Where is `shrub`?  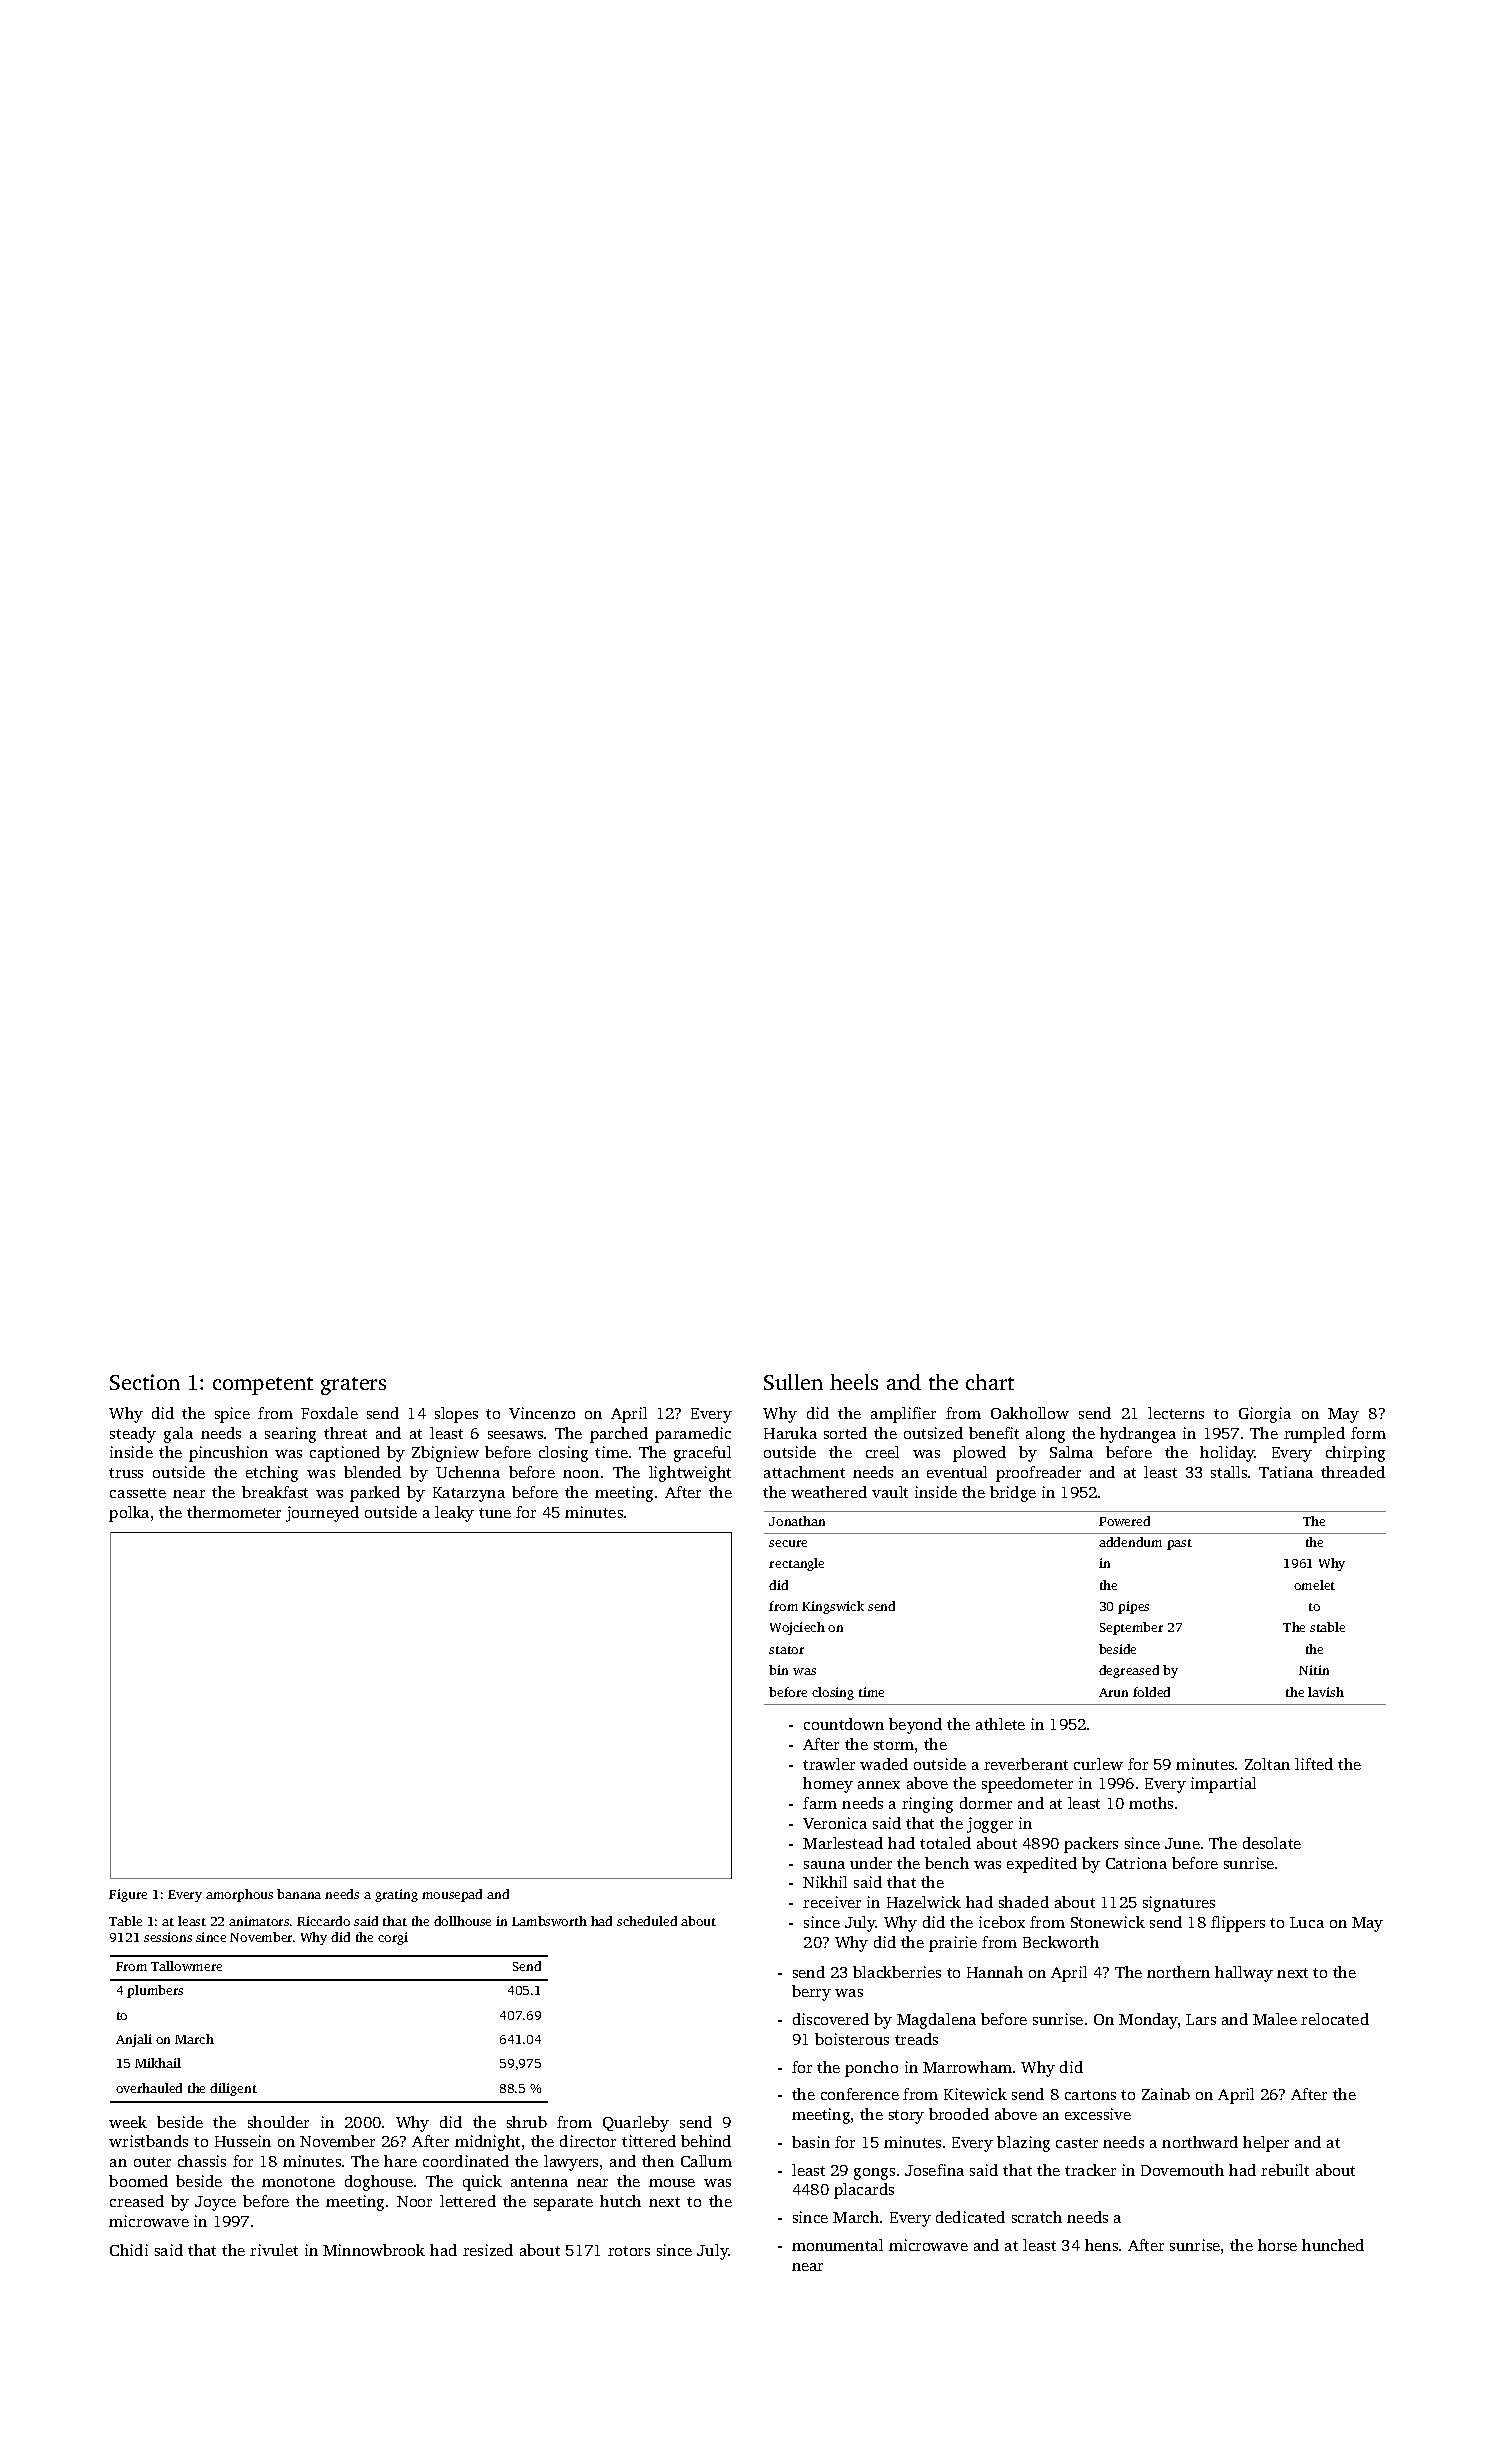
shrub is located at coordinates (527, 2122).
